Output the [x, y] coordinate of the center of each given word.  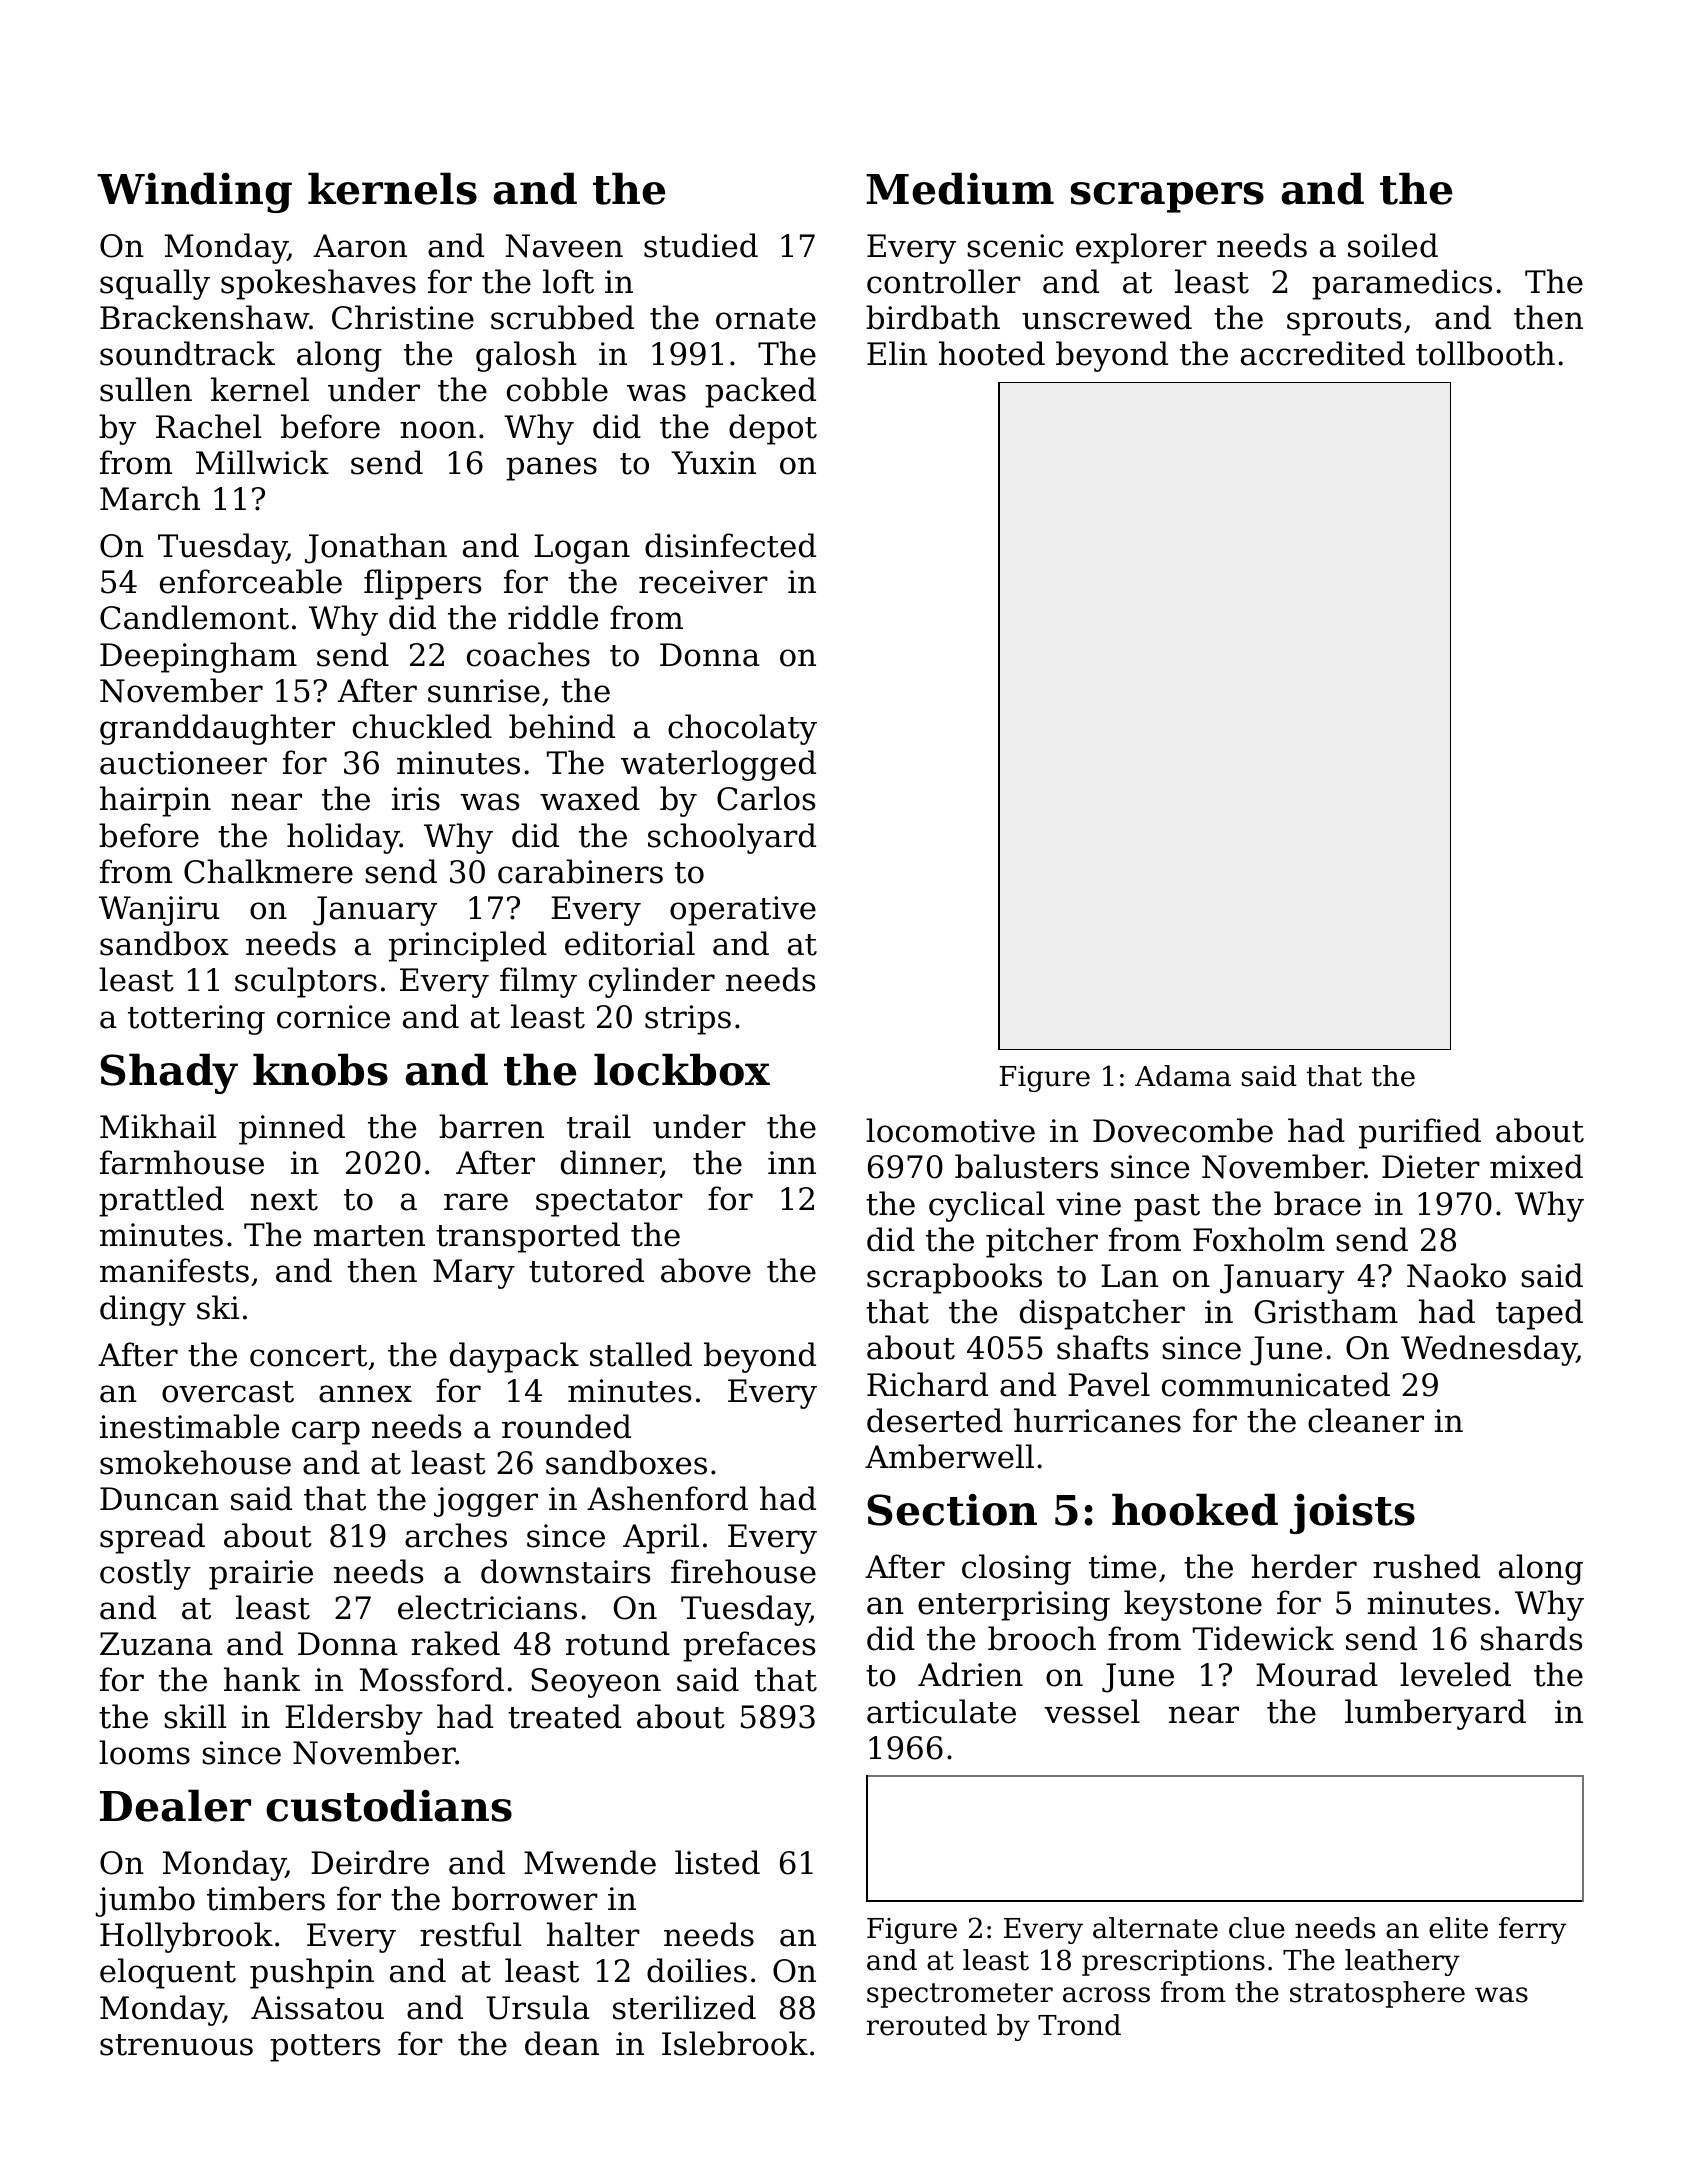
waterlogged [718, 765]
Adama [1183, 1076]
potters [325, 2048]
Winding [194, 192]
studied [701, 245]
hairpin [155, 801]
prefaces [749, 1646]
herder [1304, 1566]
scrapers [1167, 197]
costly [145, 1574]
